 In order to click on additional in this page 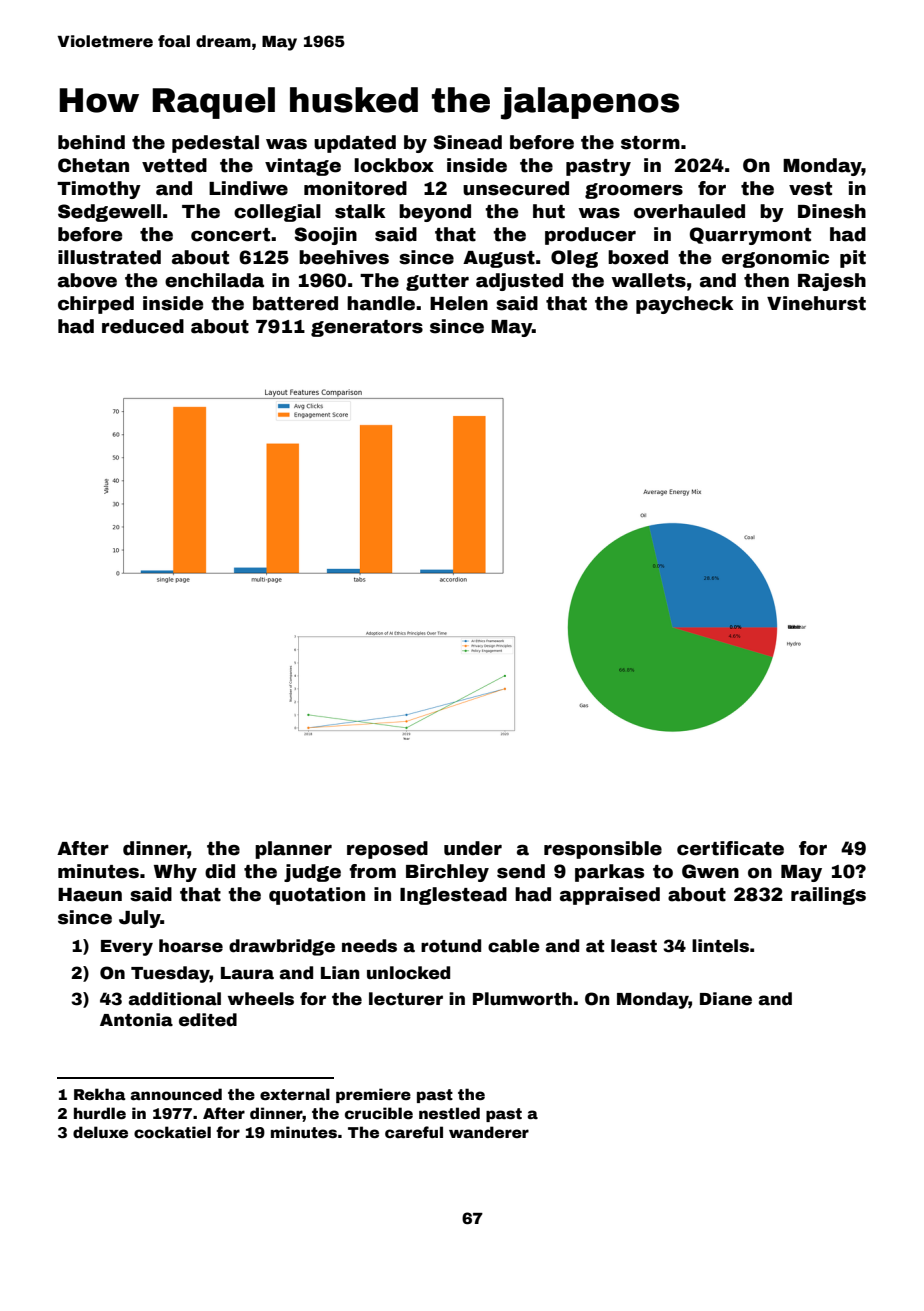, I will do `click(175, 999)`.
